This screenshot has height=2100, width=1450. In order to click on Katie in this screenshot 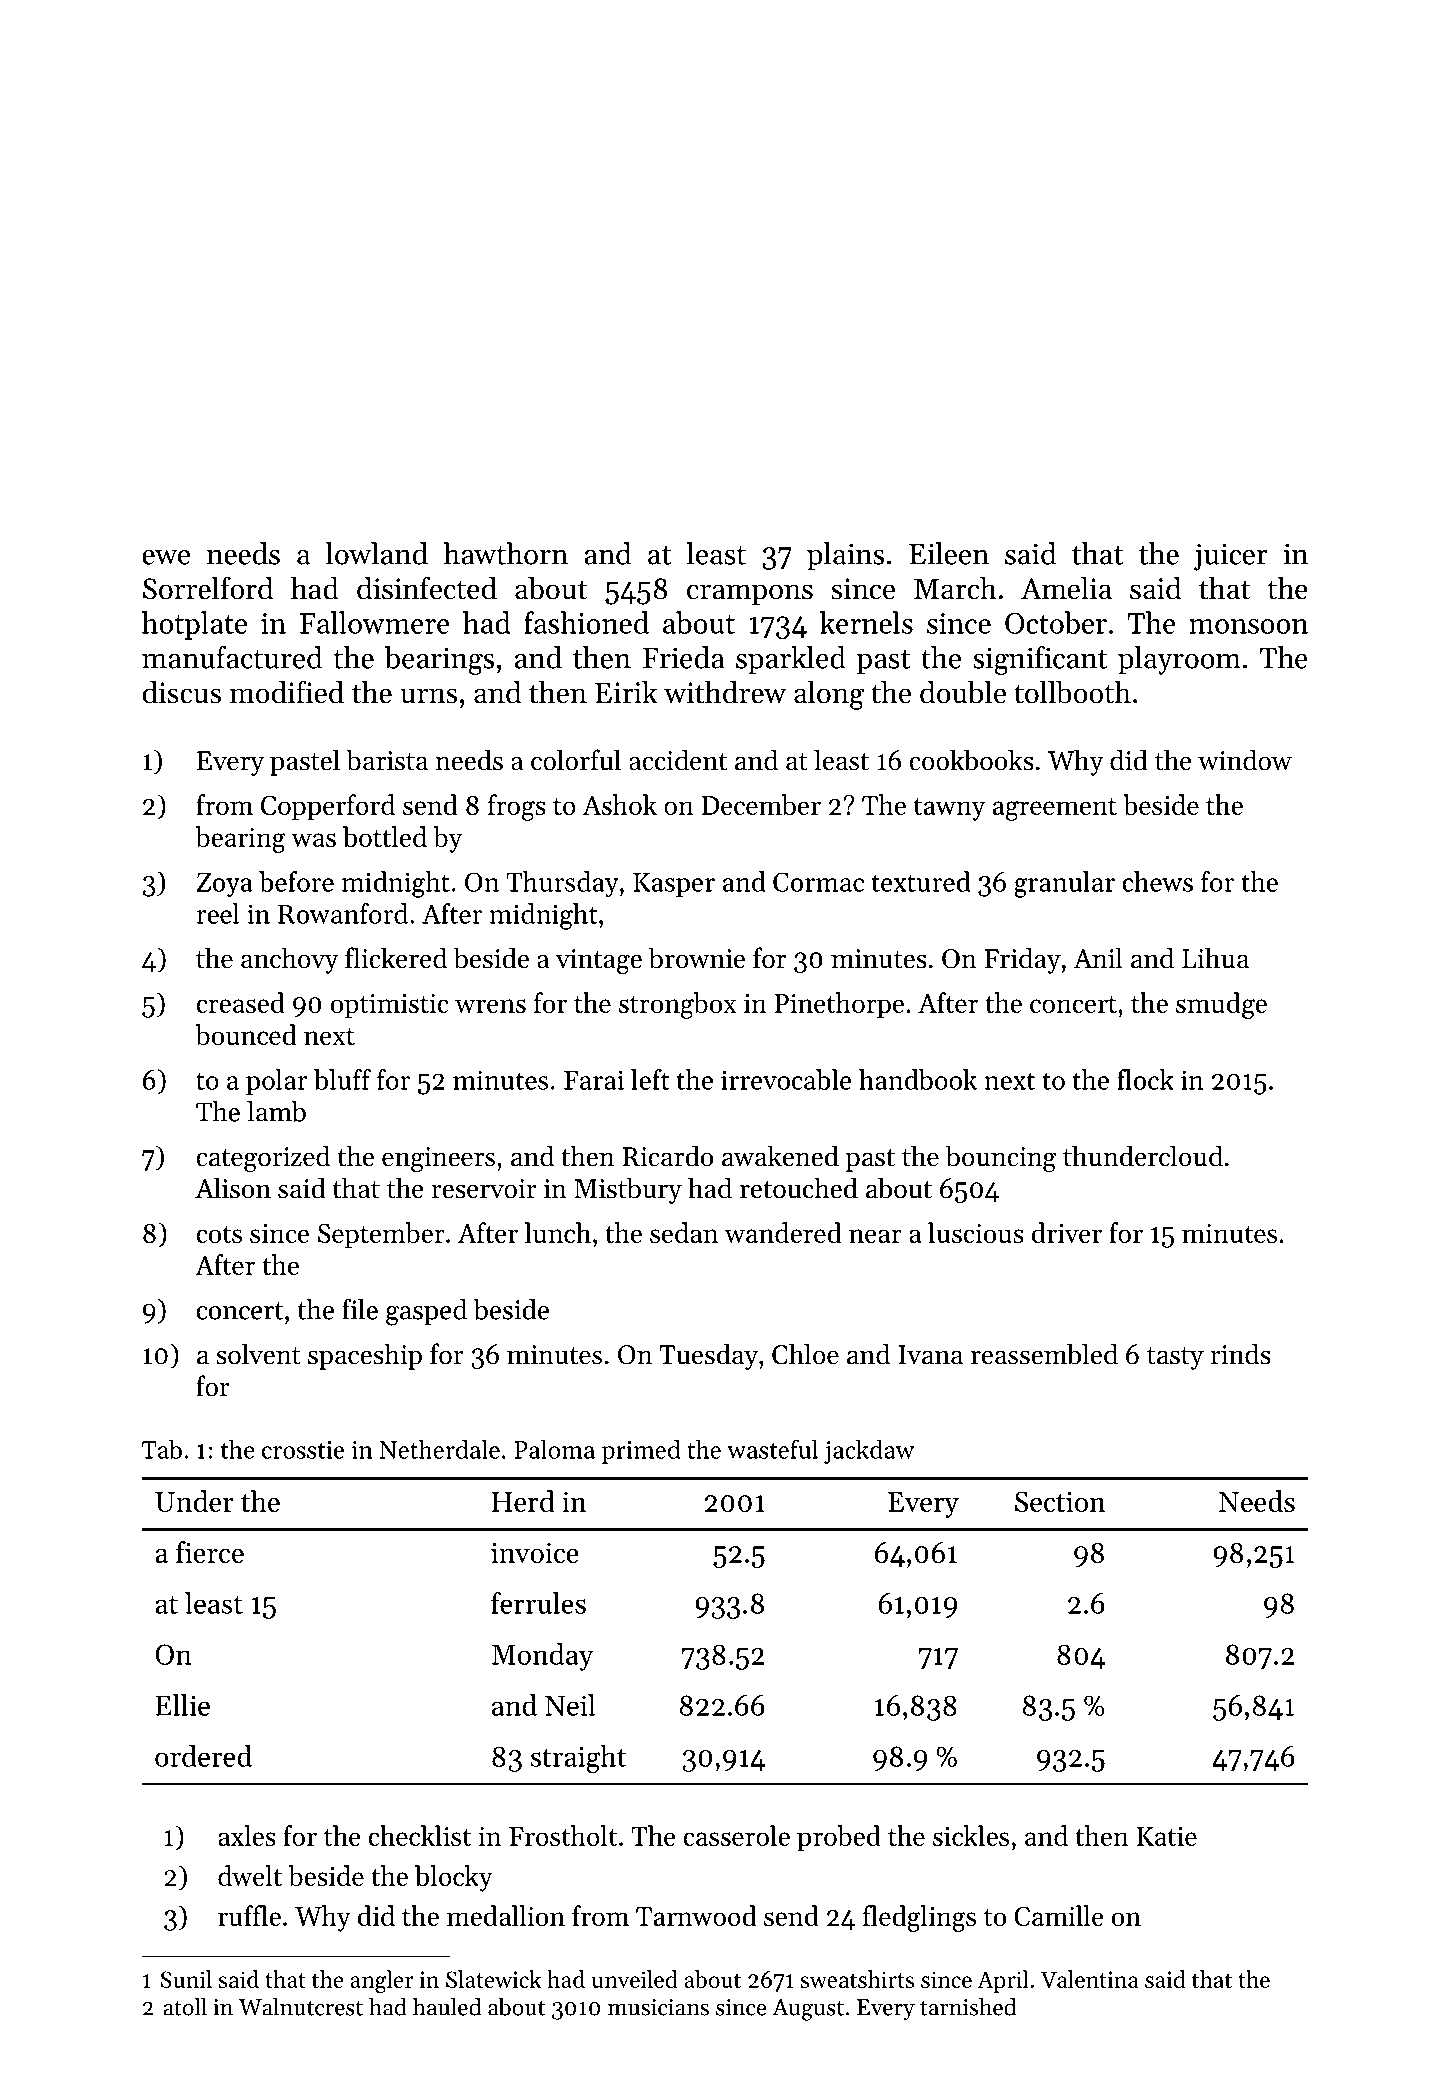, I will do `click(1166, 1836)`.
